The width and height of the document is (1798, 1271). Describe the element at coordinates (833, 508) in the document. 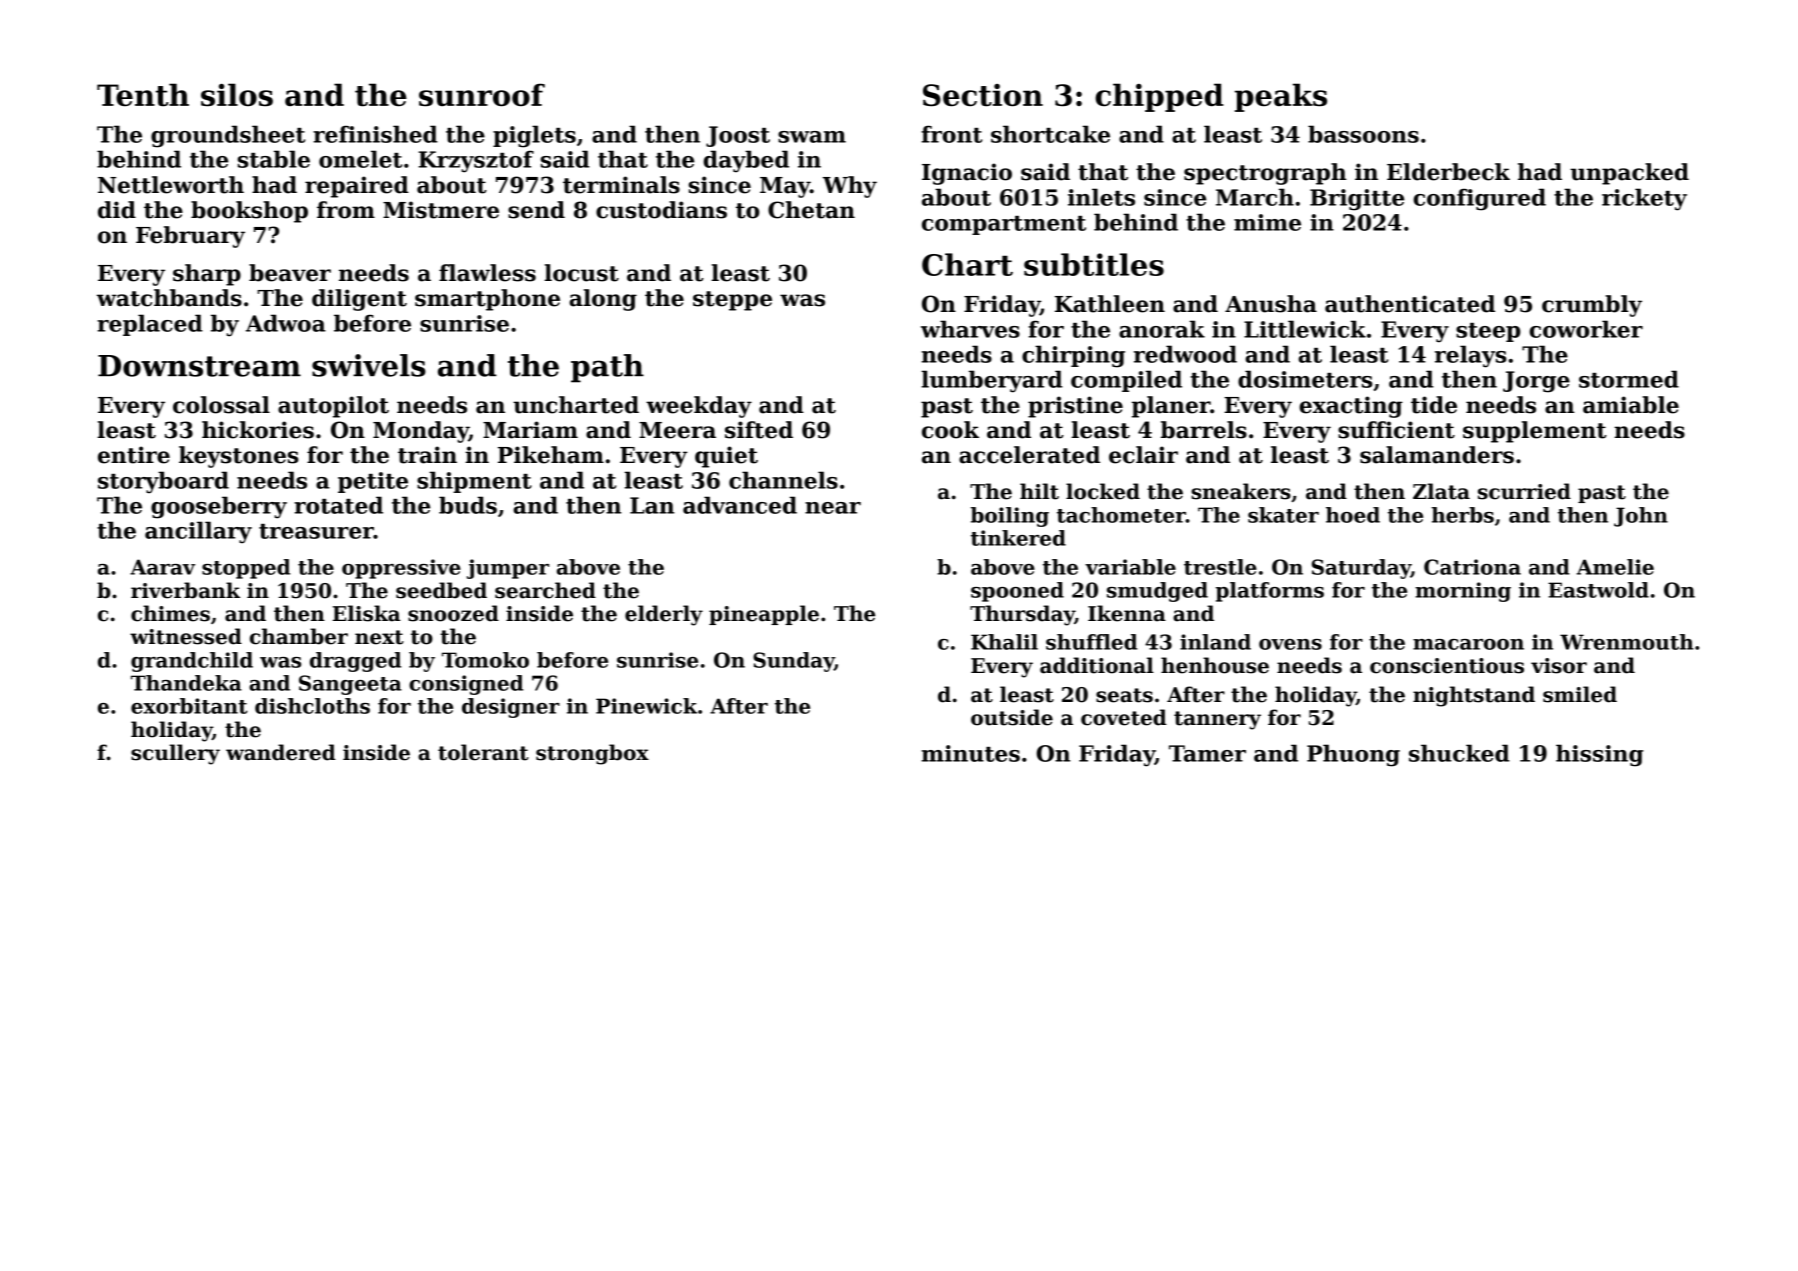

I see `near` at that location.
